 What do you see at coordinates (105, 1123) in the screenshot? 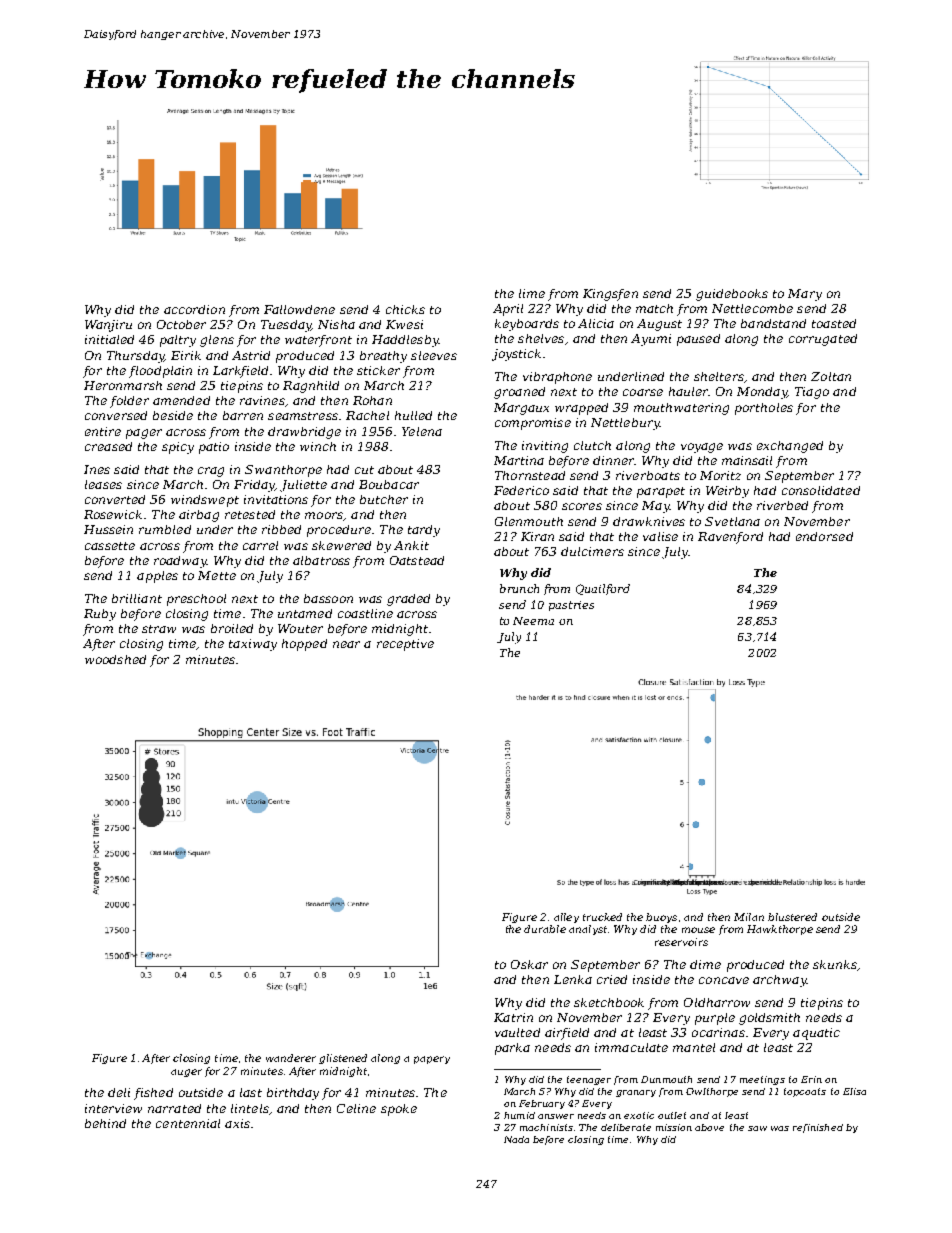
I see `behind` at bounding box center [105, 1123].
